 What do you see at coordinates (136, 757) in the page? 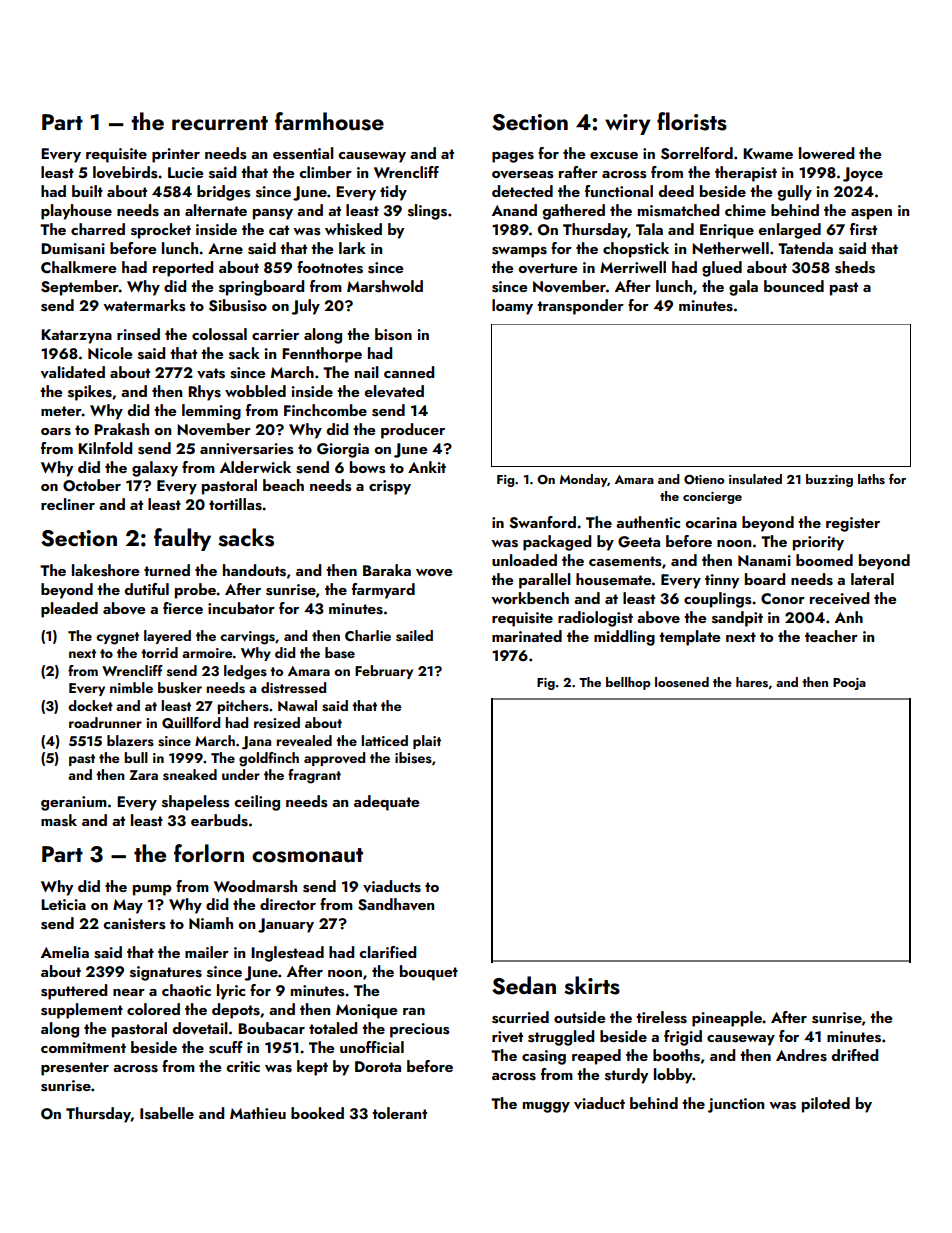
I see `bull` at bounding box center [136, 757].
